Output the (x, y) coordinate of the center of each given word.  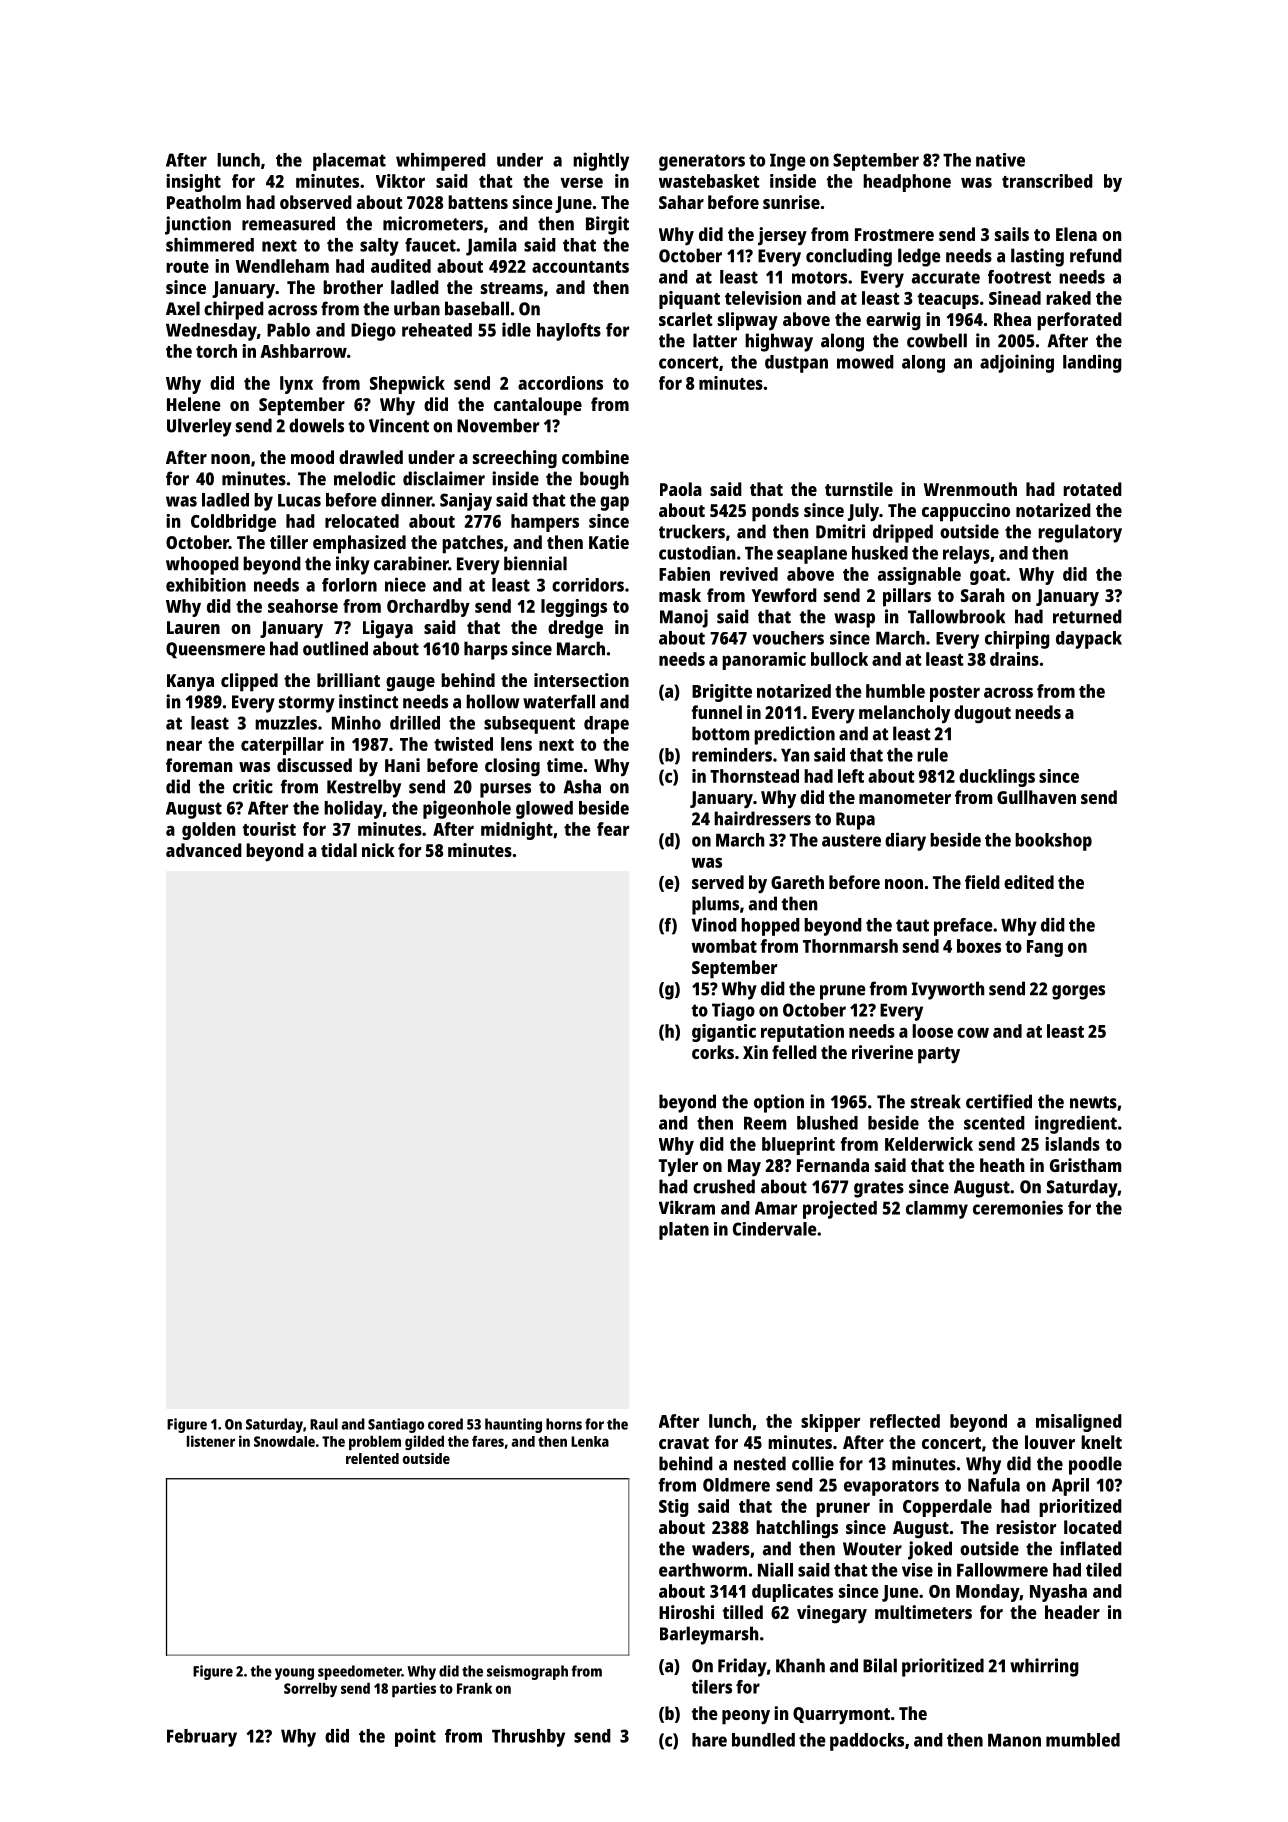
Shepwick (407, 385)
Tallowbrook (956, 616)
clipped (249, 682)
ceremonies (1018, 1207)
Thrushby (528, 1738)
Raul (324, 1424)
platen (684, 1231)
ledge (919, 257)
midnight (517, 831)
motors (819, 277)
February (202, 1738)
